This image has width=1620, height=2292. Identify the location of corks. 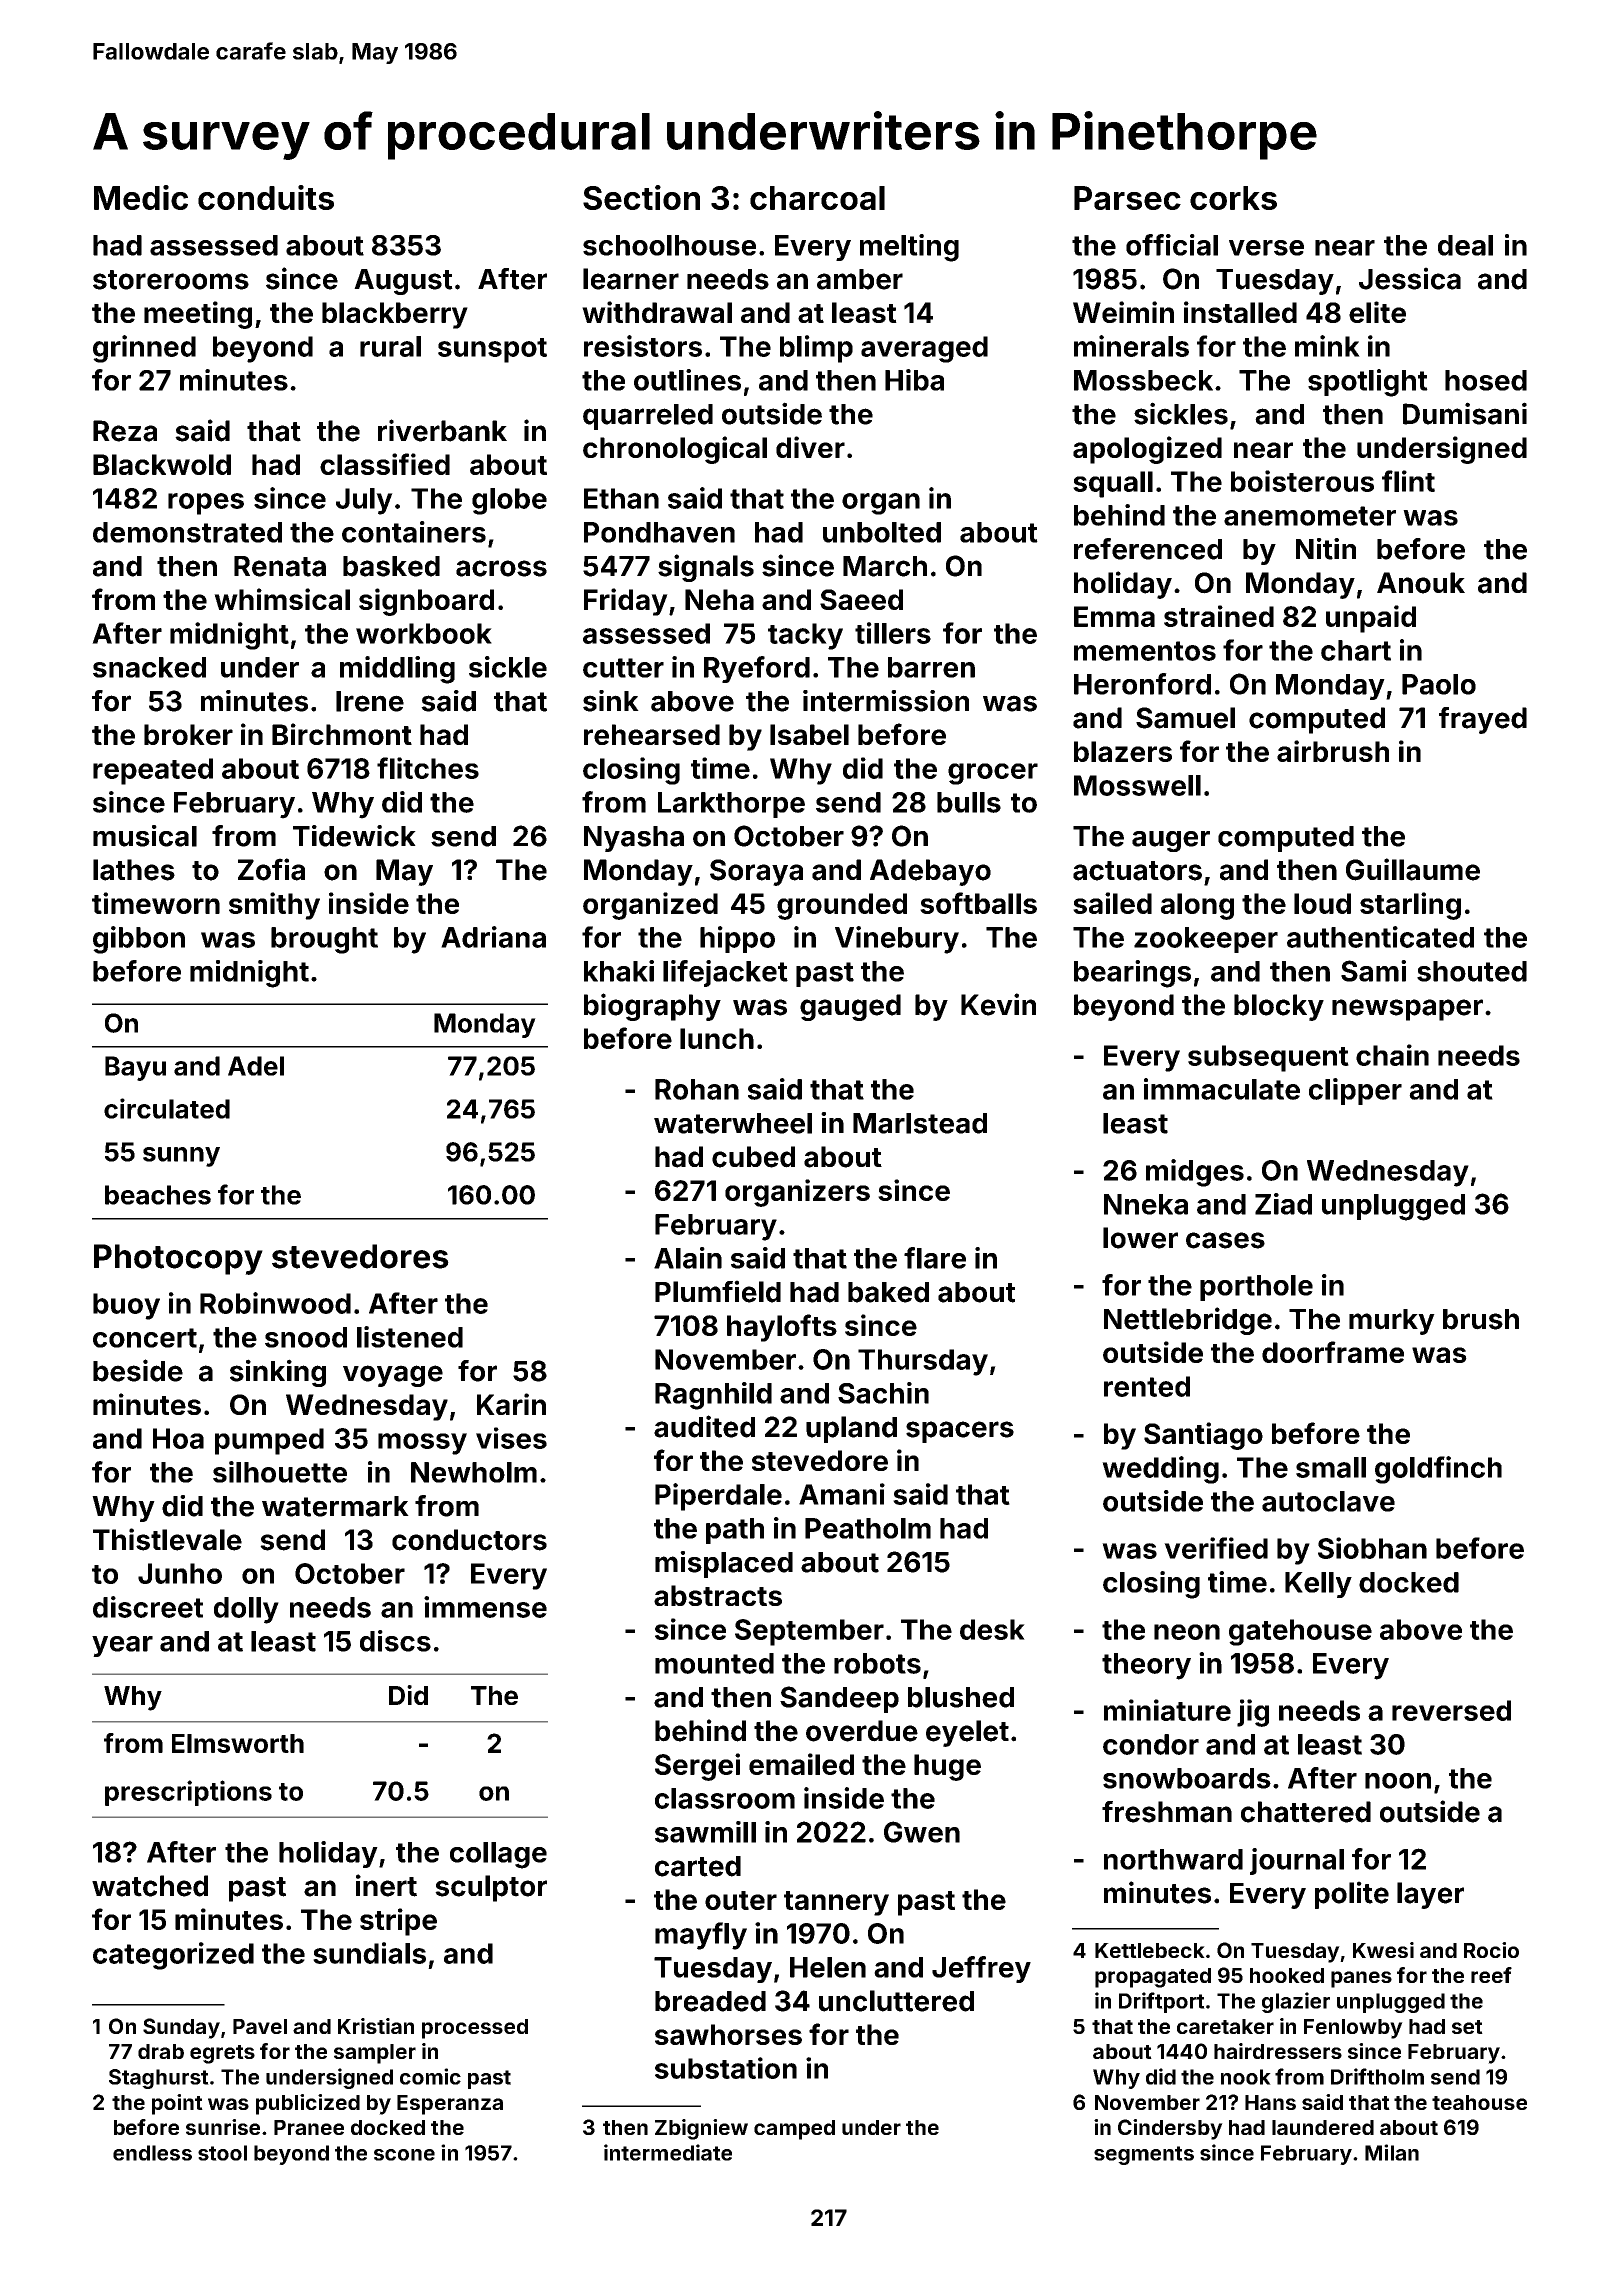
(1233, 198).
